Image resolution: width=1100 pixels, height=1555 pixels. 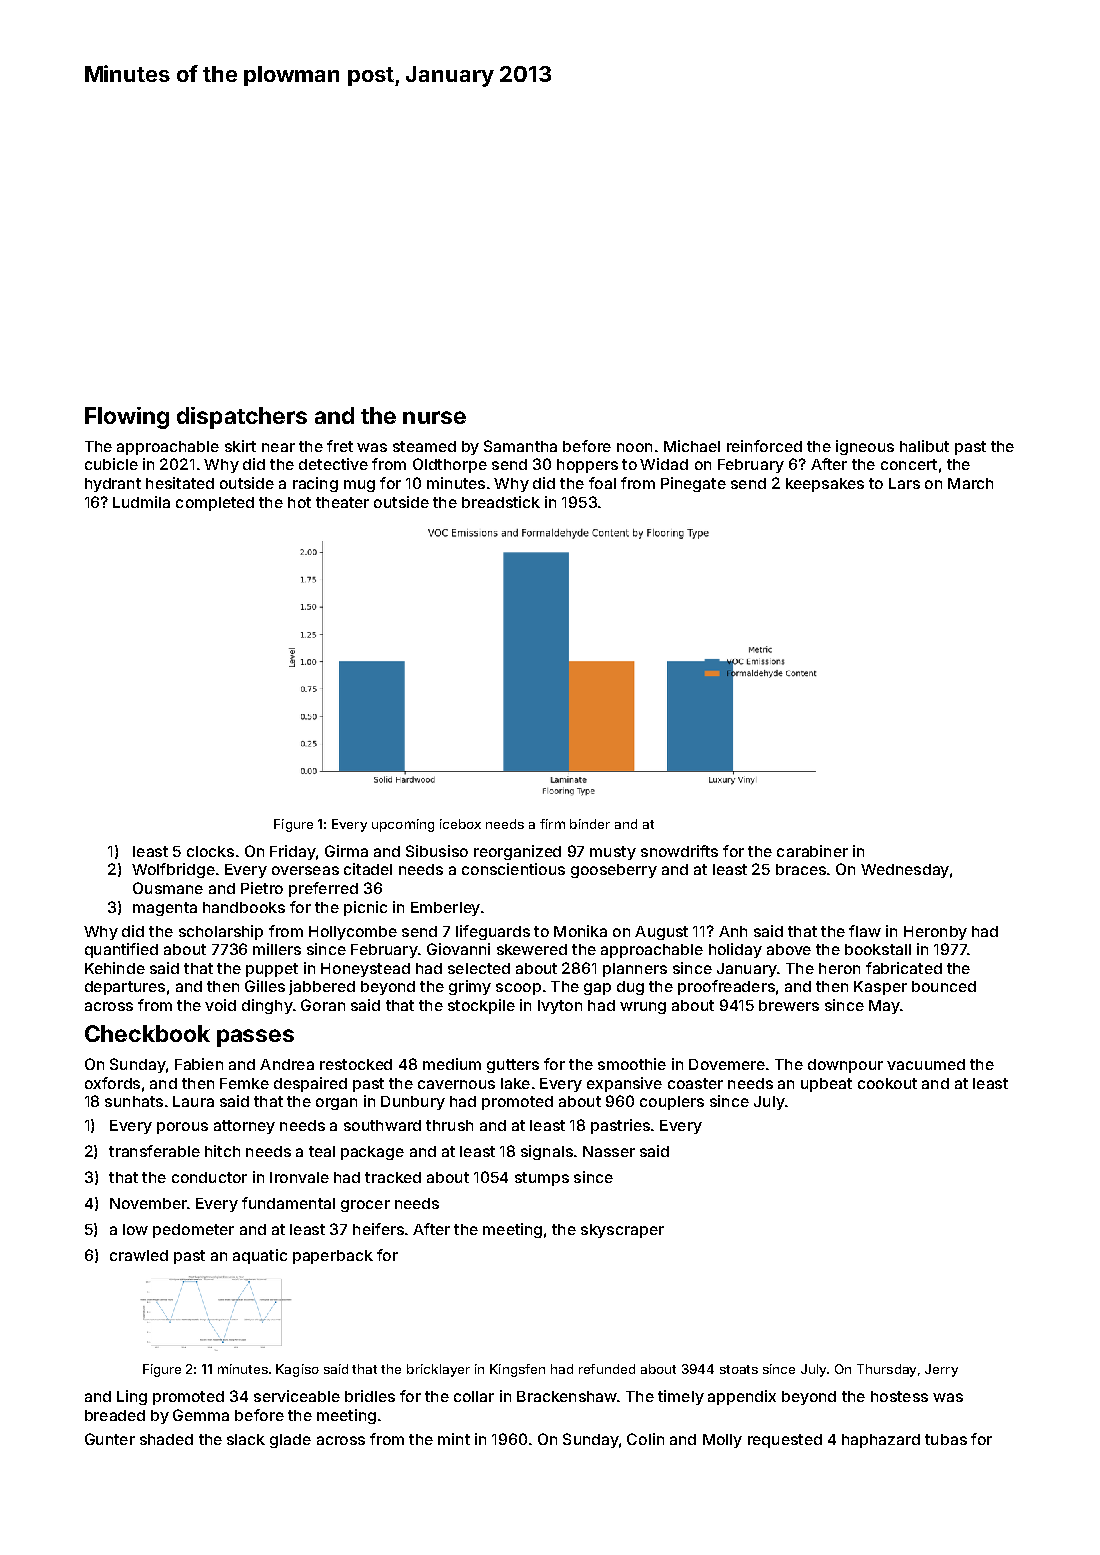 What do you see at coordinates (403, 825) in the screenshot?
I see `upcoming` at bounding box center [403, 825].
